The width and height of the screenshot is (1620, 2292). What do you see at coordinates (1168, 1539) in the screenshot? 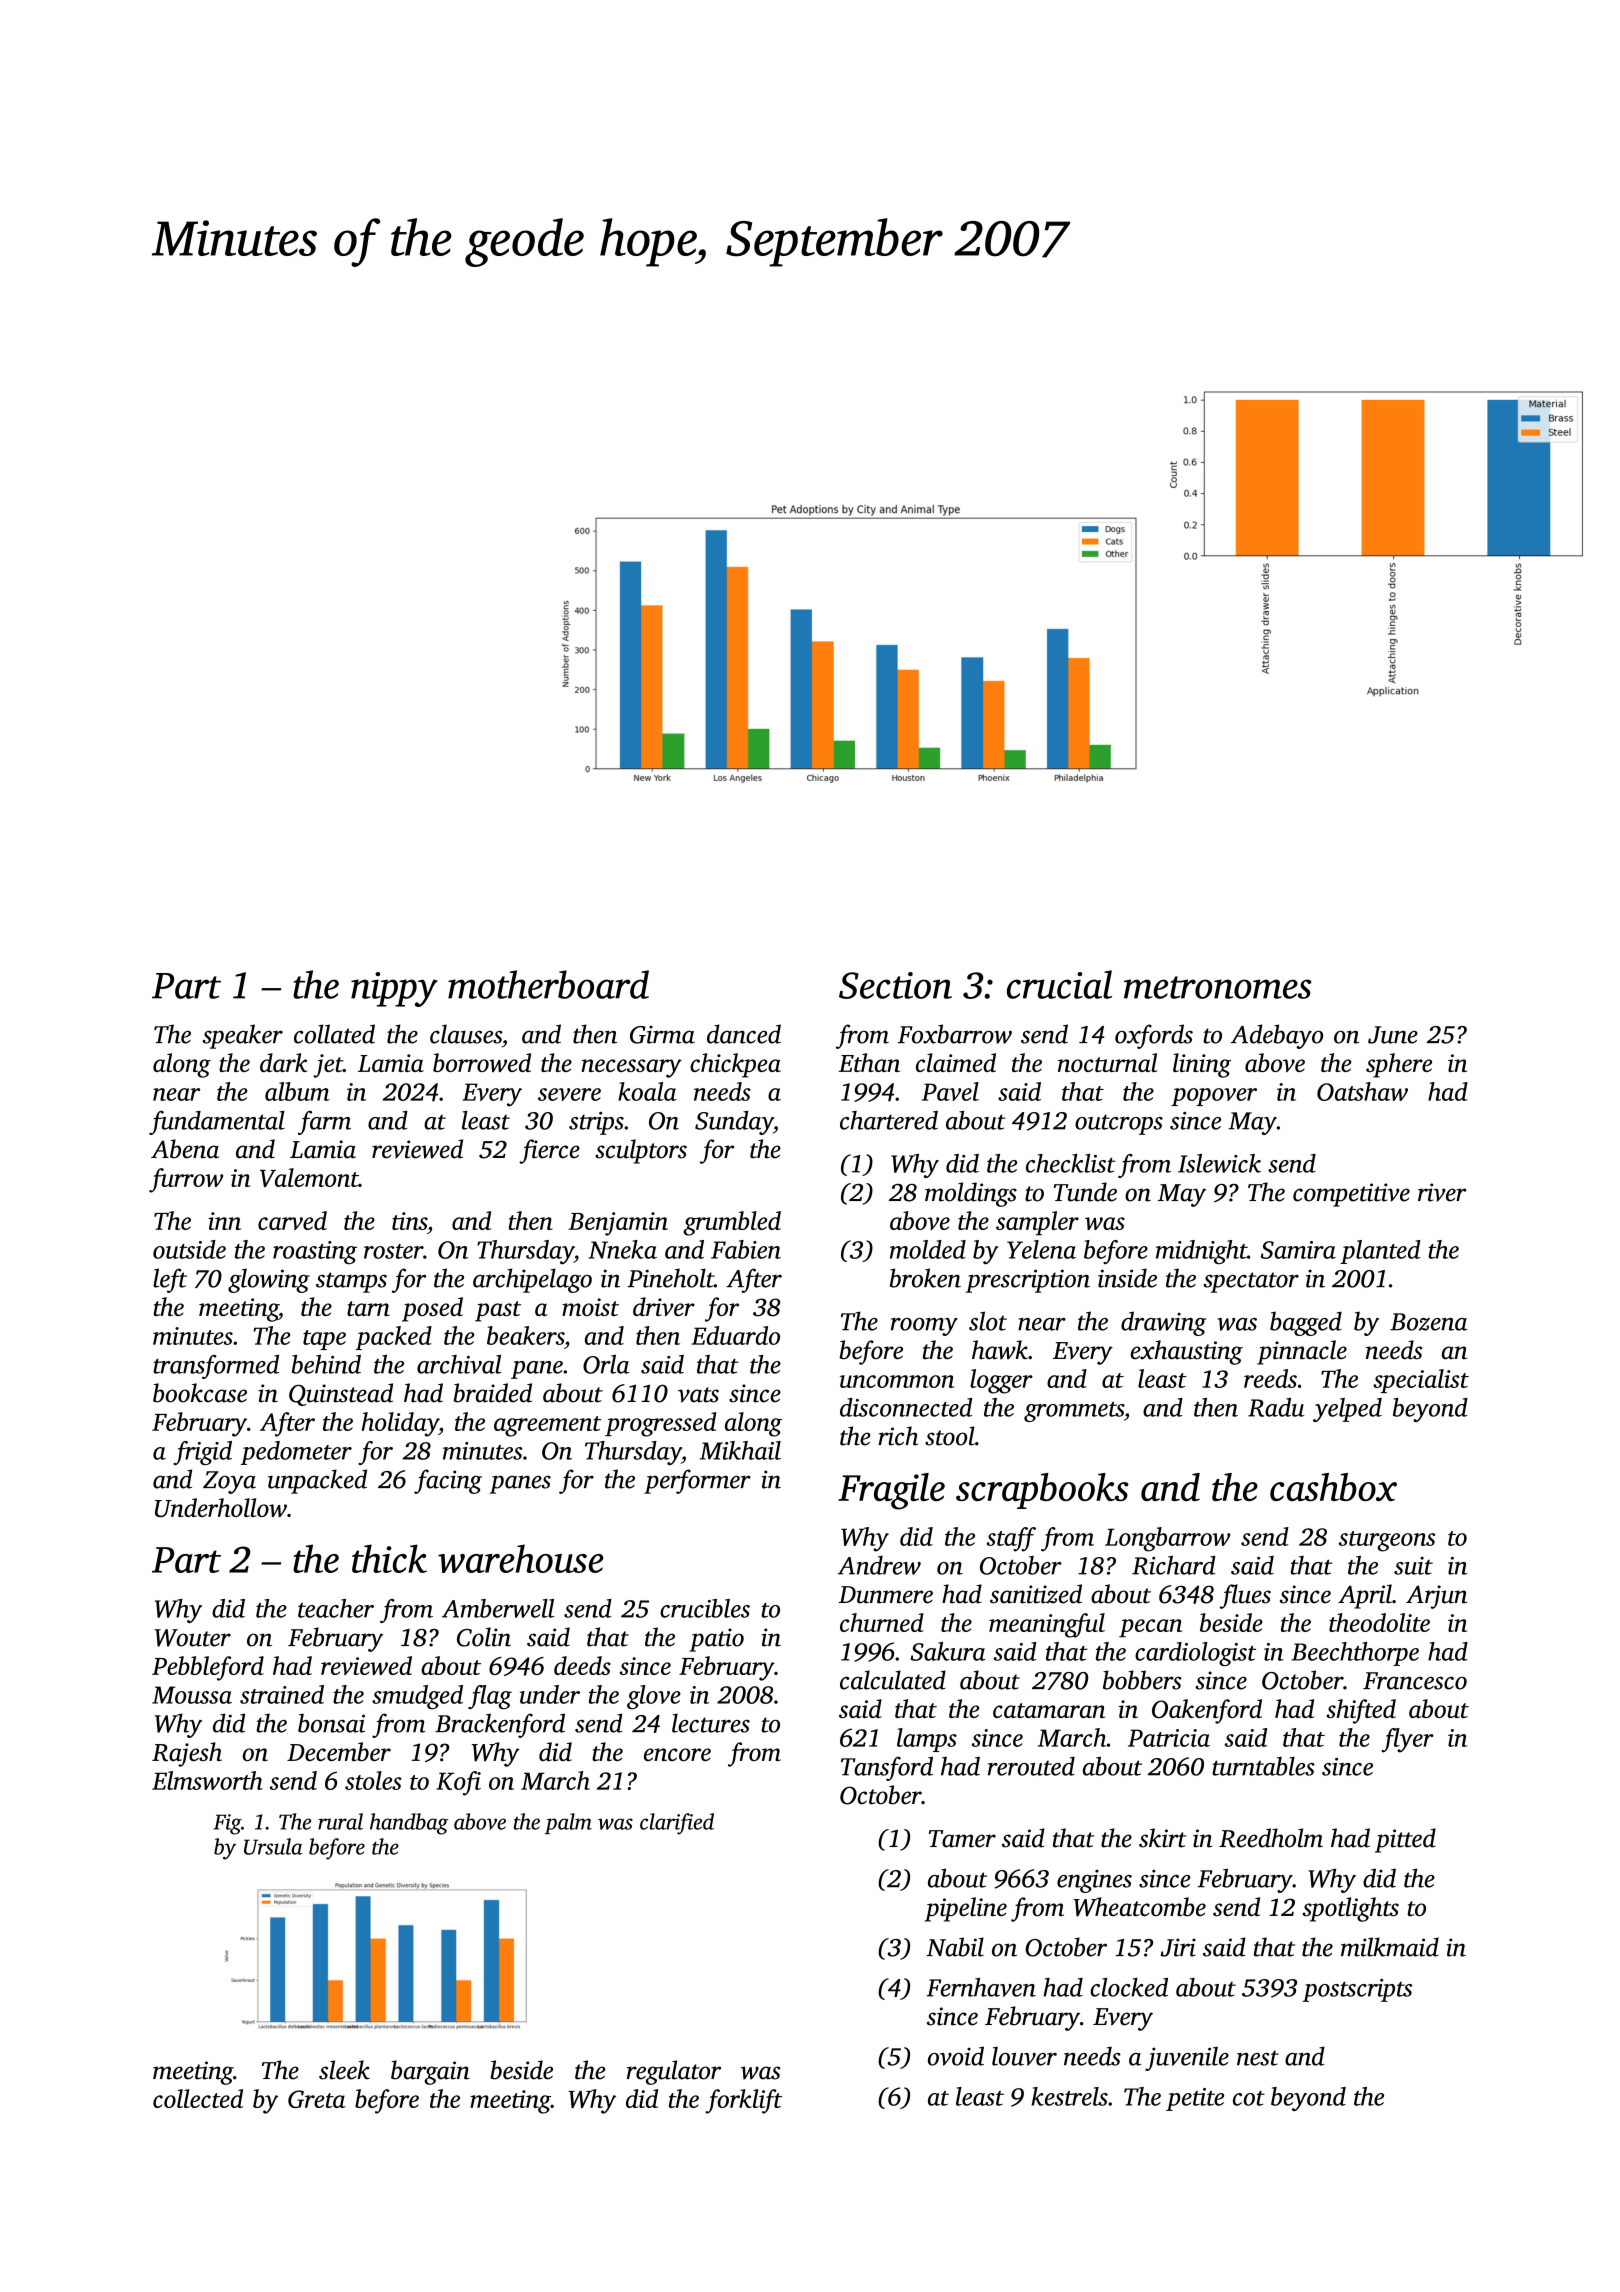
I see `Longbarrow` at bounding box center [1168, 1539].
